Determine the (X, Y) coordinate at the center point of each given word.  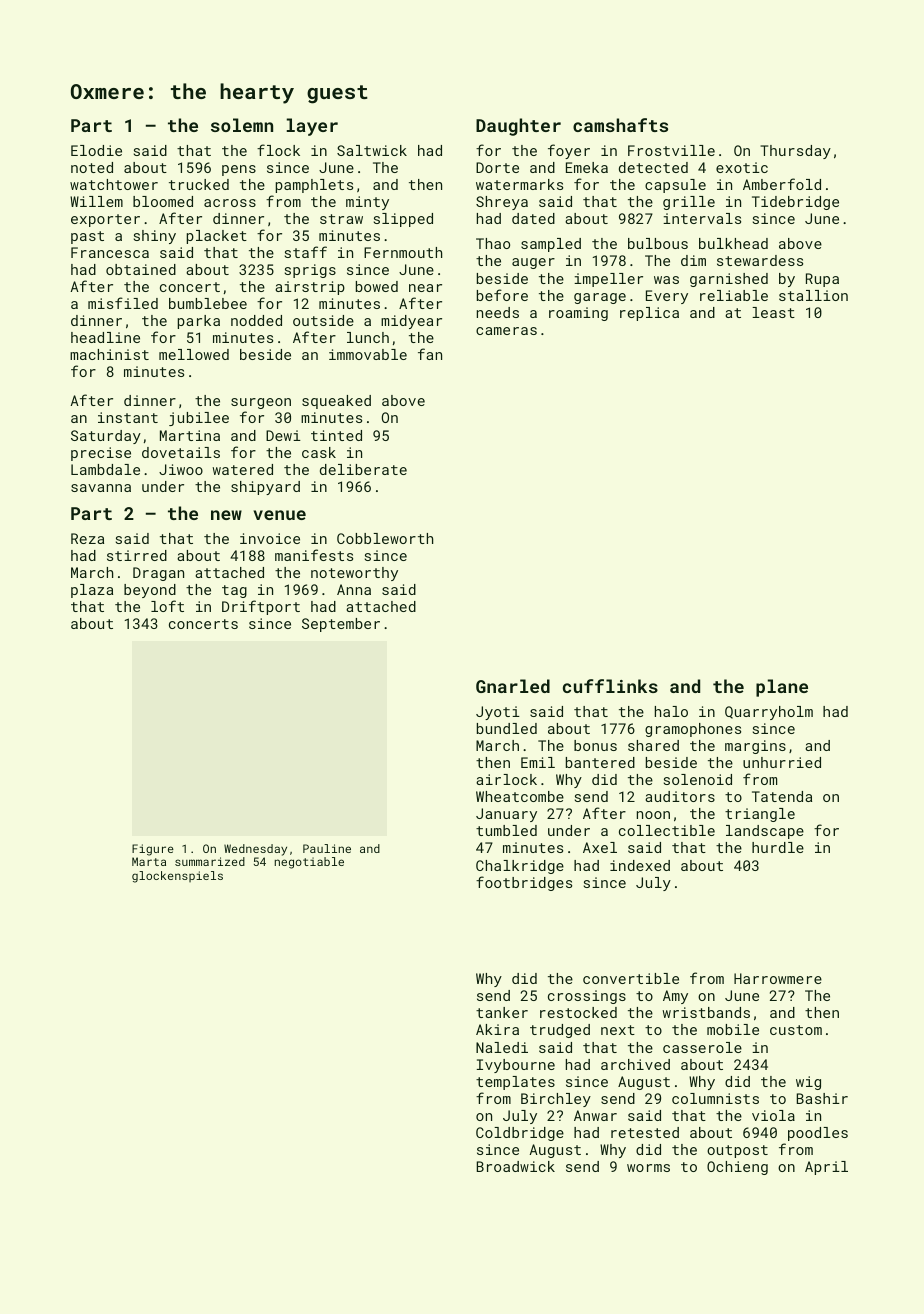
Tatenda (782, 796)
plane (782, 688)
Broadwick (515, 1166)
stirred (137, 555)
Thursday (795, 152)
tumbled (506, 830)
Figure (153, 850)
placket (216, 237)
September (341, 625)
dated (533, 218)
